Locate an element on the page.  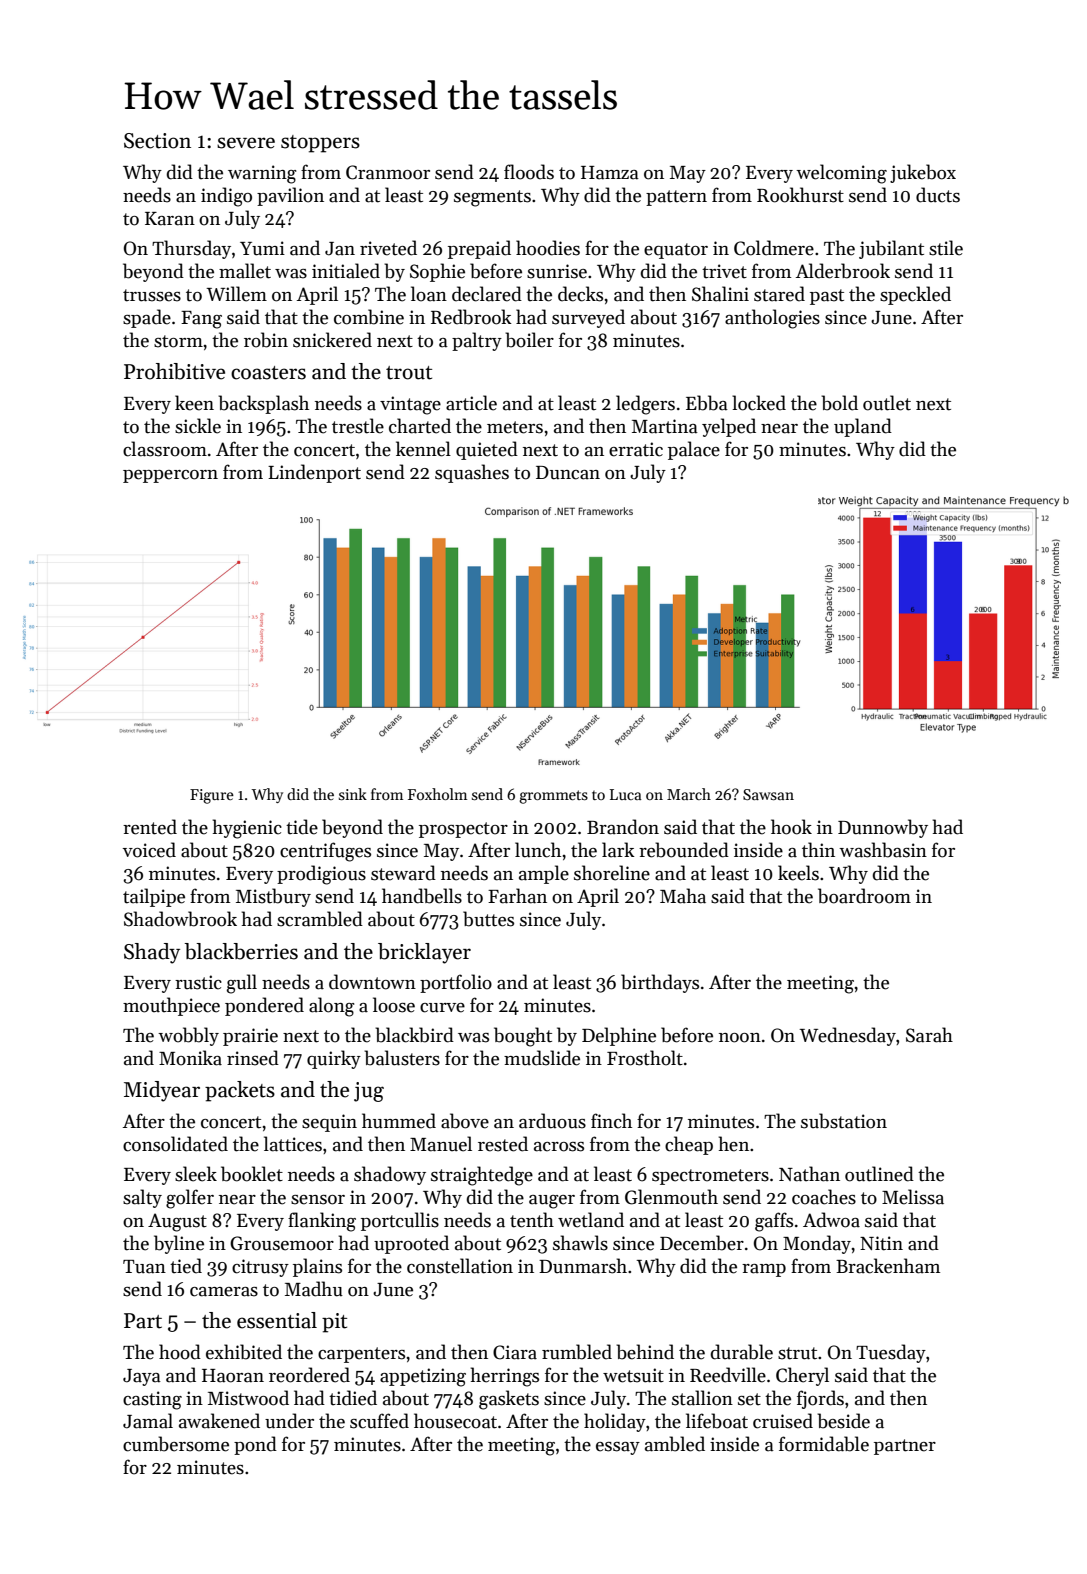
Section is located at coordinates (157, 141).
